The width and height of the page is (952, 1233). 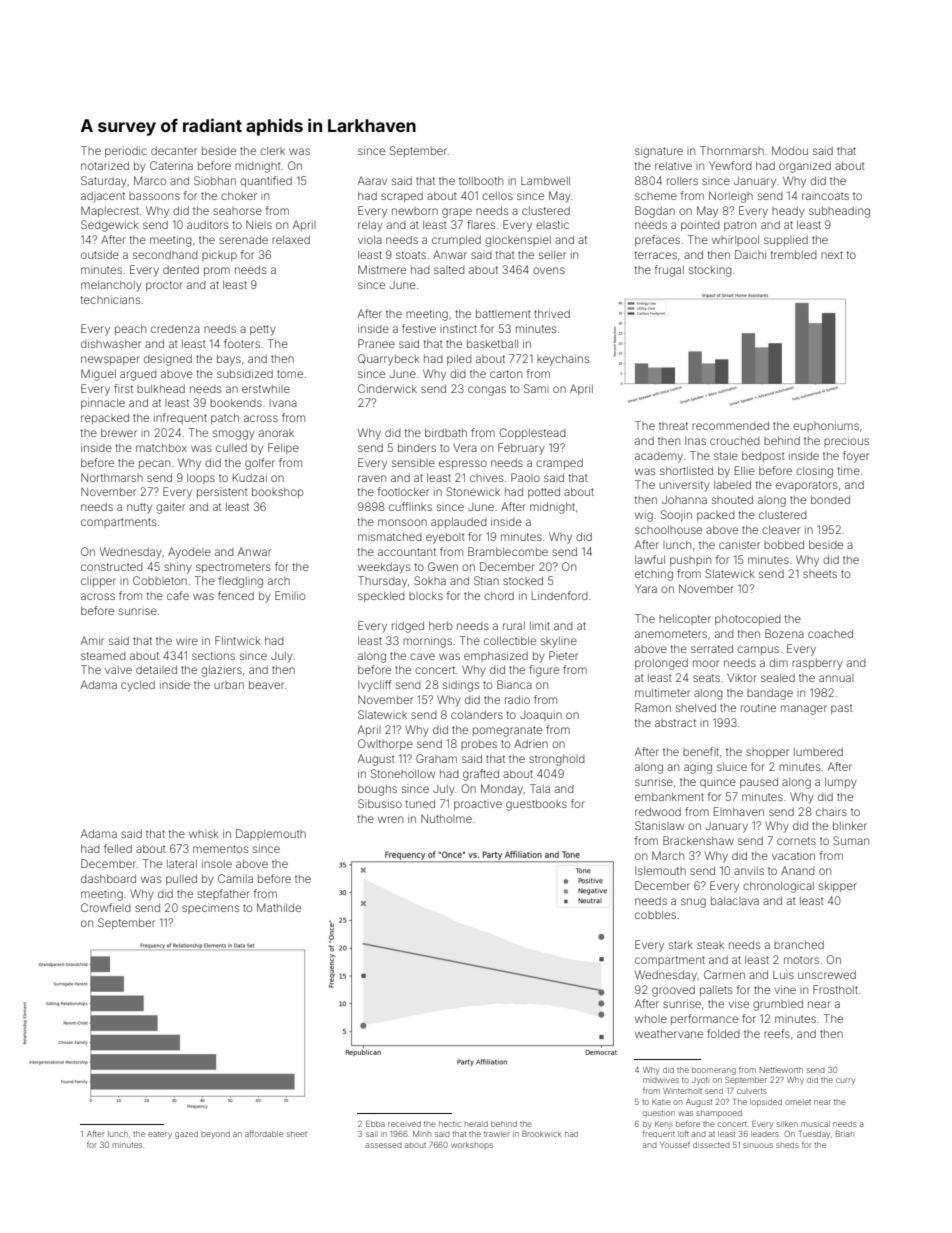 I want to click on cobbles, so click(x=655, y=915).
